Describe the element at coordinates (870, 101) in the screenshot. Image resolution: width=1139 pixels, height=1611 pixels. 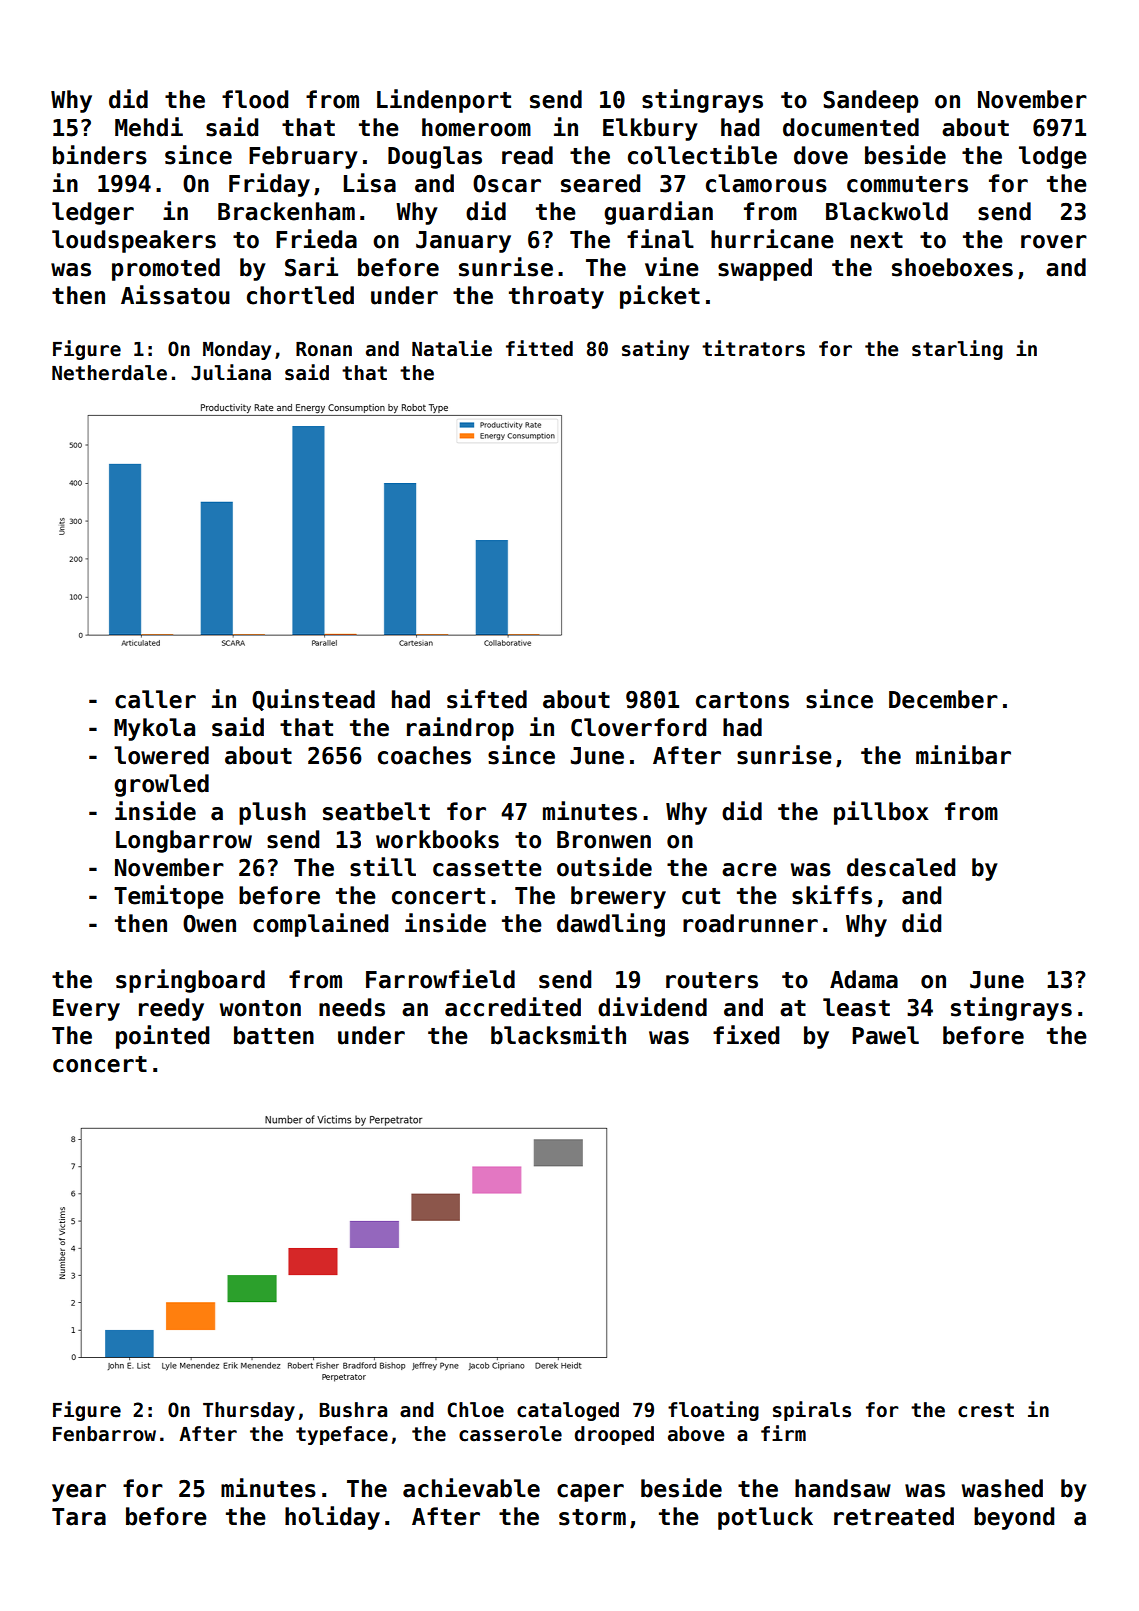
I see `Sandeep` at that location.
